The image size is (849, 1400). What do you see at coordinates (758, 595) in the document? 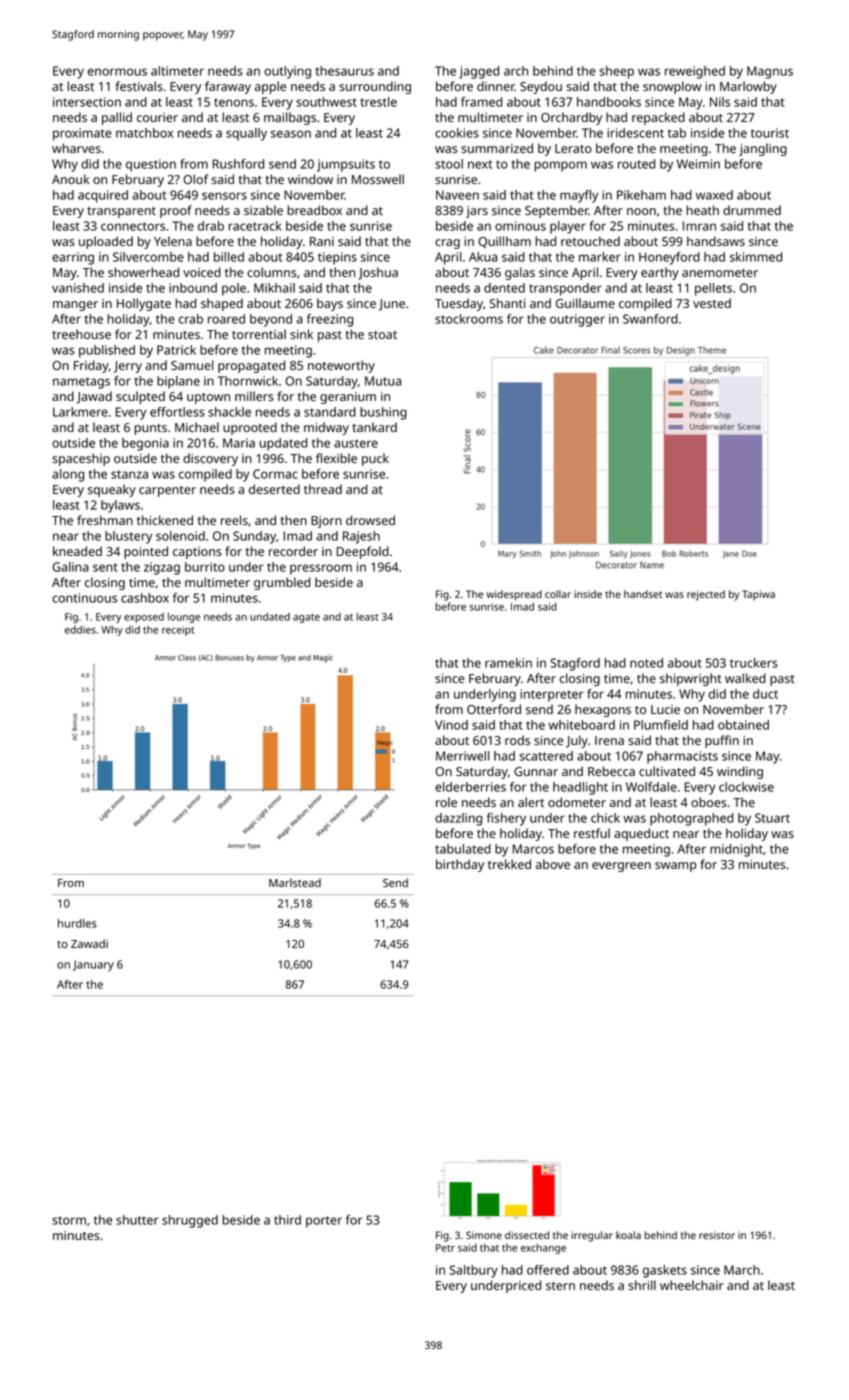
I see `Tapiwa` at bounding box center [758, 595].
